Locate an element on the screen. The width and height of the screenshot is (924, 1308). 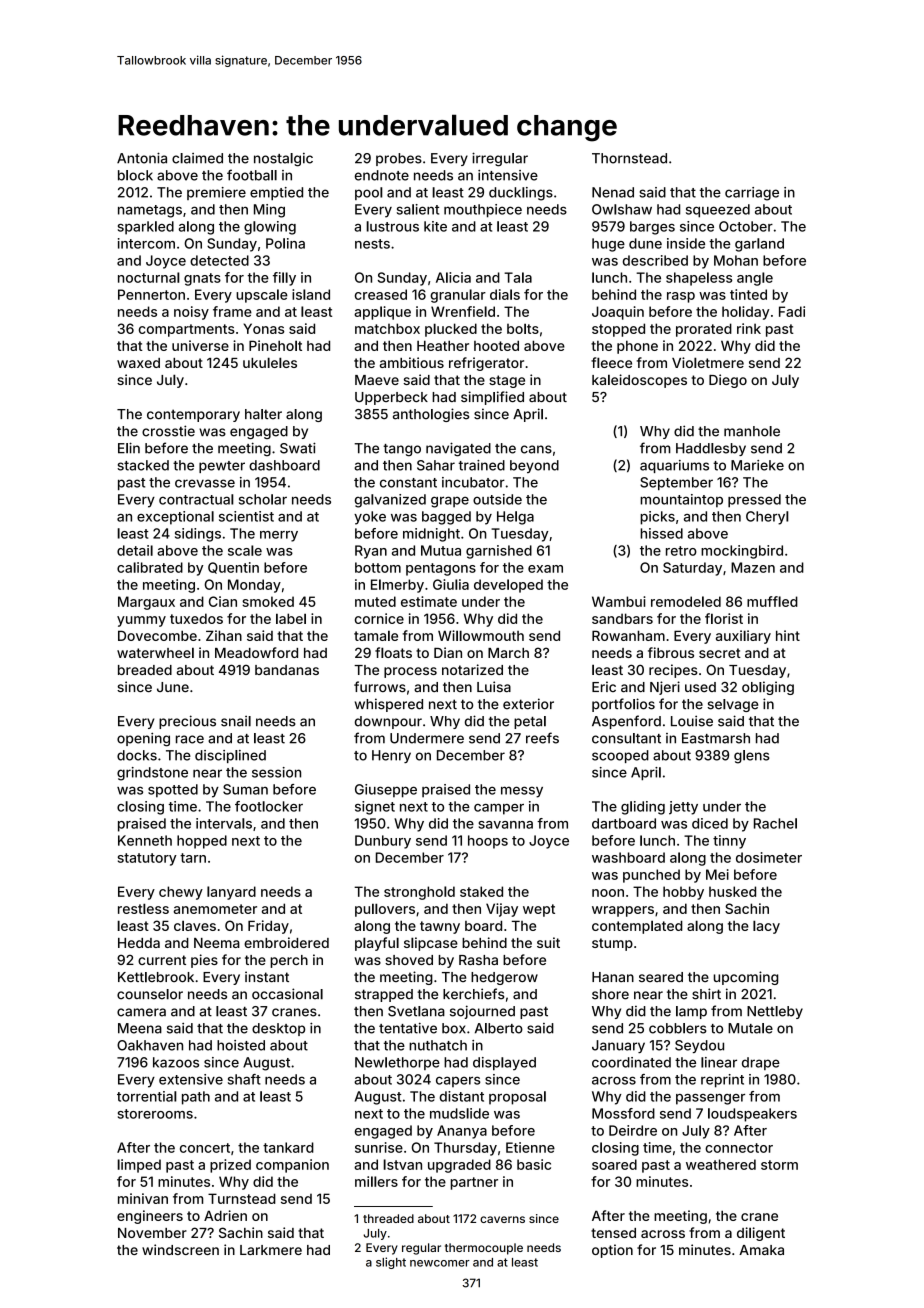
scooped is located at coordinates (620, 756).
